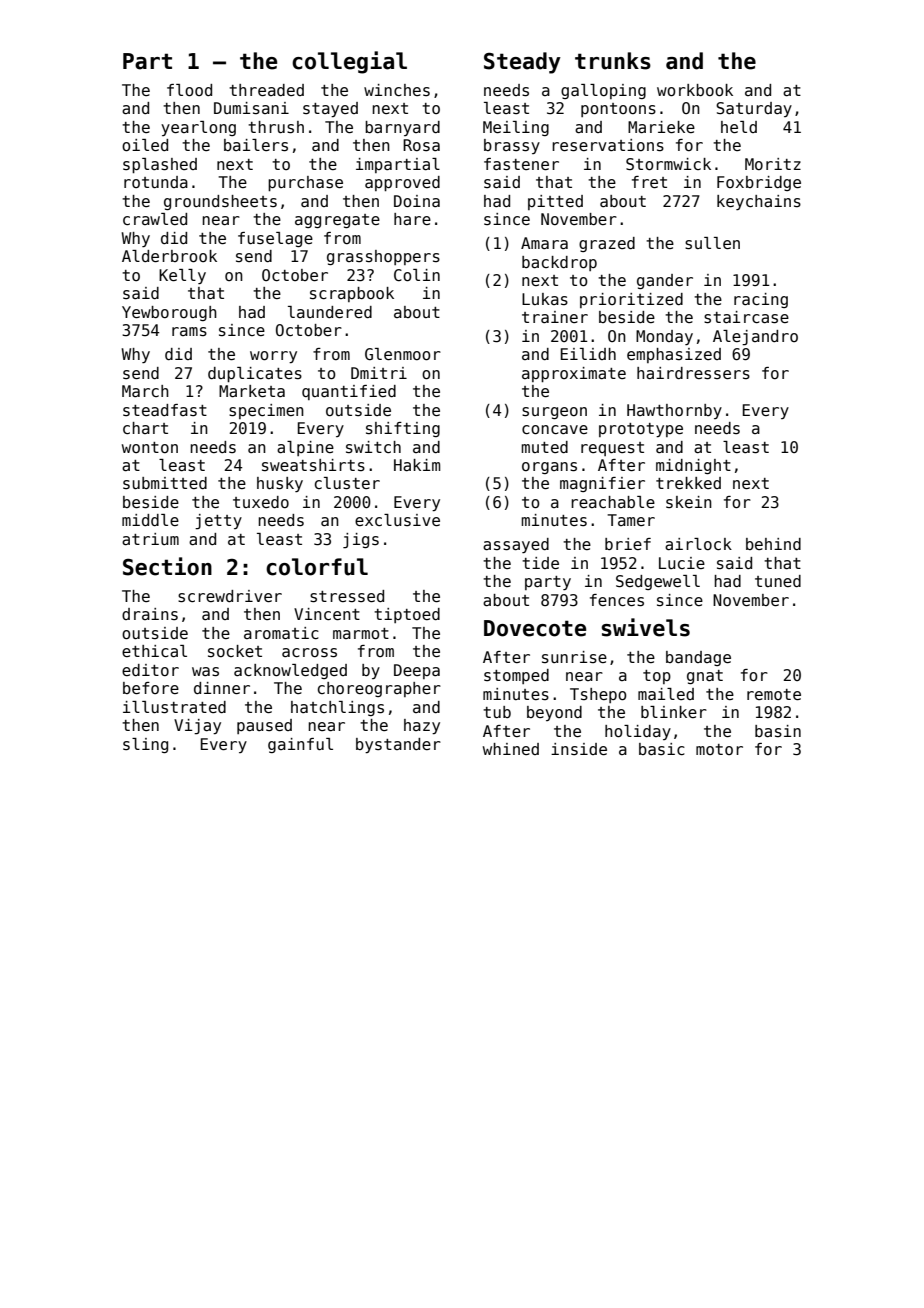 Image resolution: width=924 pixels, height=1308 pixels. Describe the element at coordinates (398, 746) in the screenshot. I see `bystander` at that location.
